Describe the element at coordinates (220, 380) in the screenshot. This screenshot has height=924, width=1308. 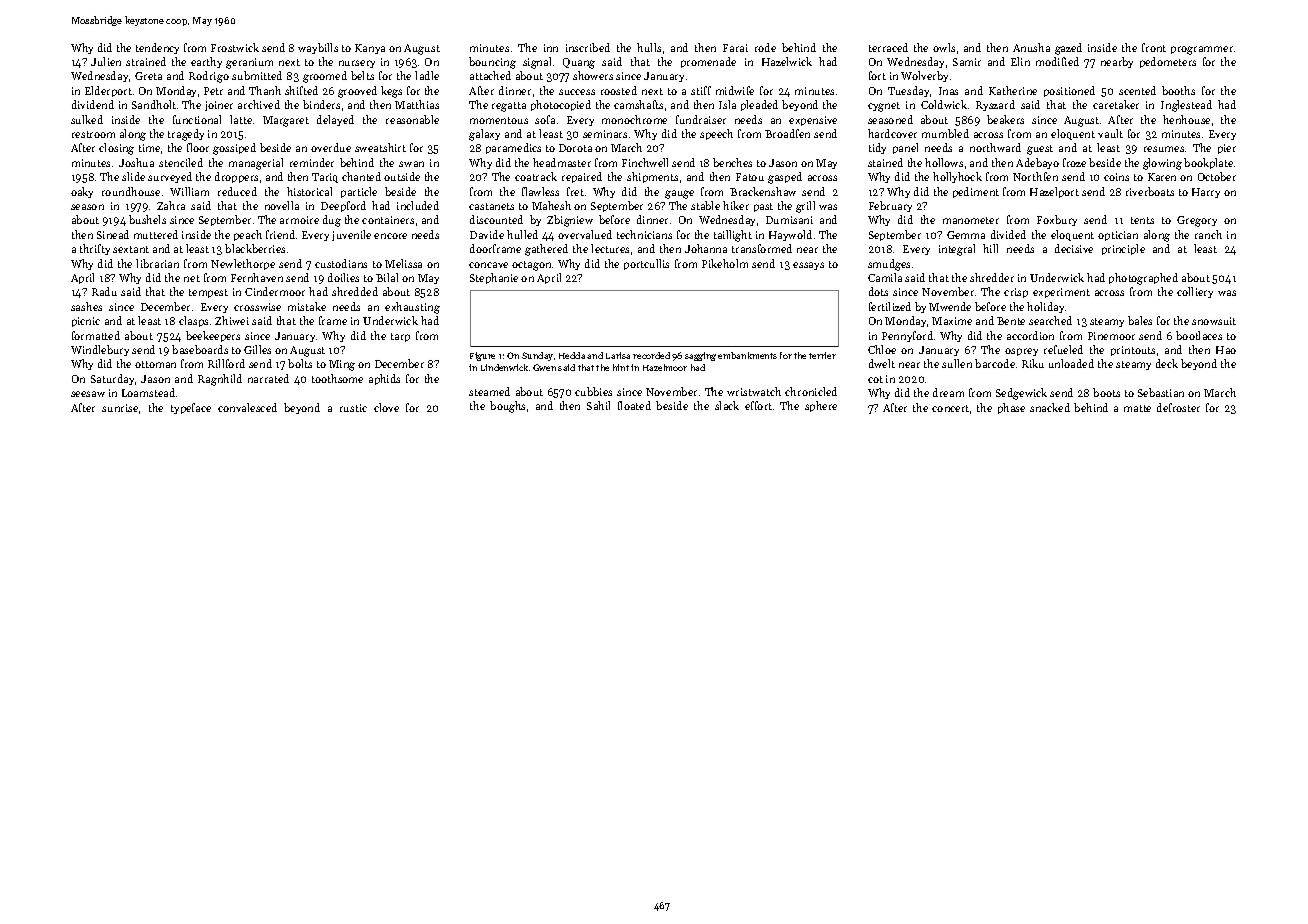
I see `Ragnhild` at that location.
